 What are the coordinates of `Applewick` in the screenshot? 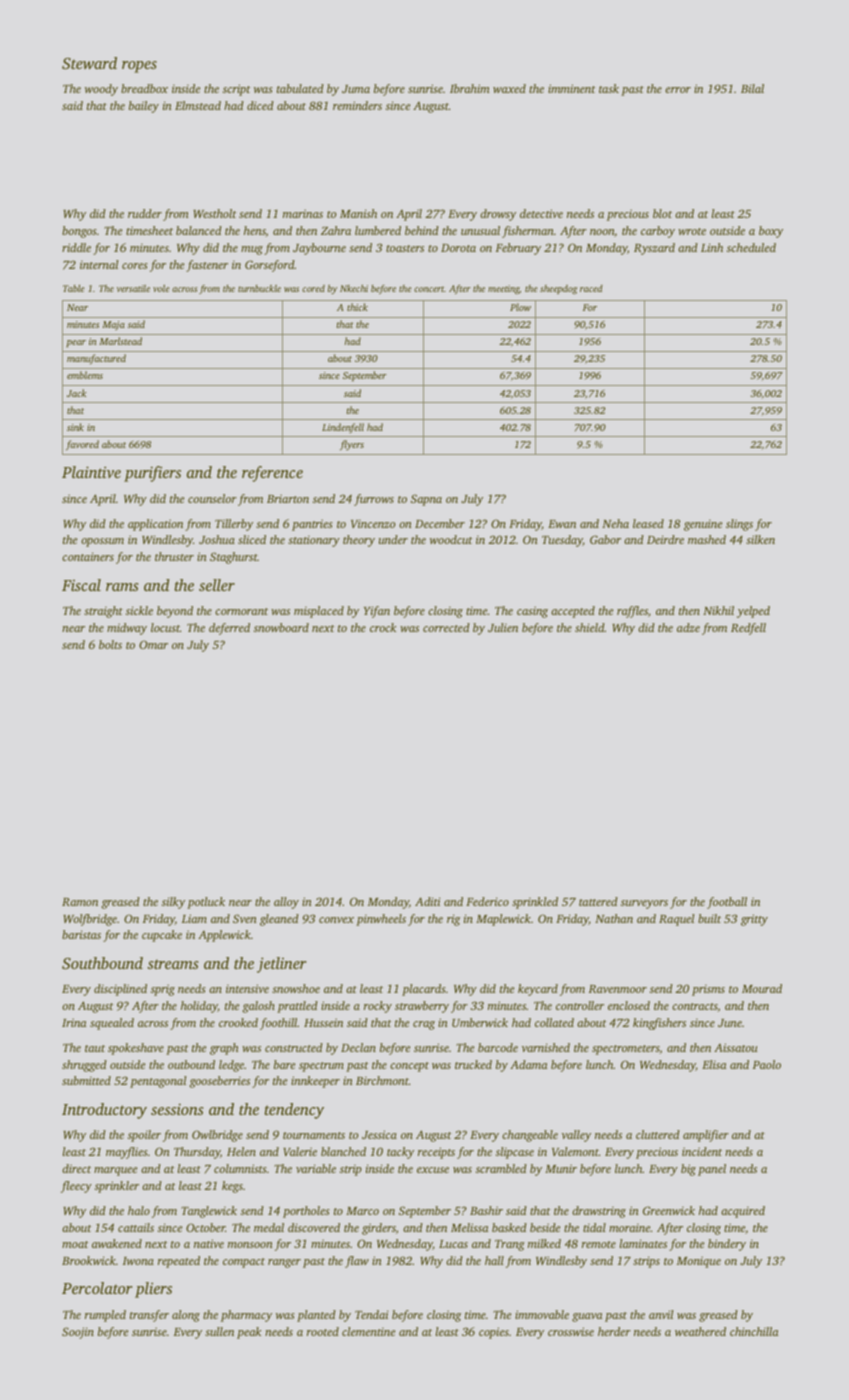 It's located at (224, 936).
